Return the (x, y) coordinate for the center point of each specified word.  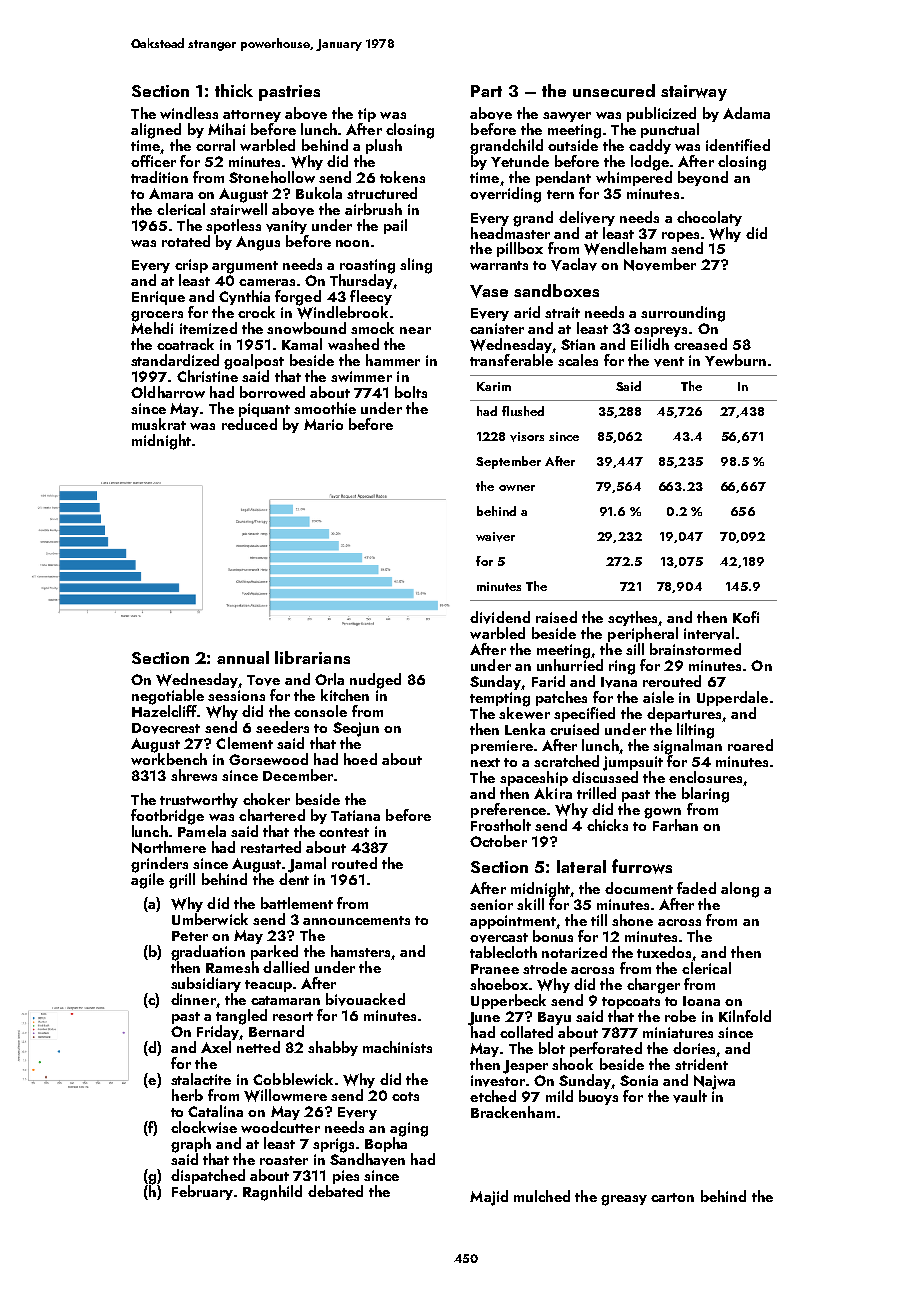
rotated (186, 241)
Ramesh (232, 967)
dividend (500, 617)
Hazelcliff (164, 711)
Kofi (746, 617)
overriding (505, 195)
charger (653, 986)
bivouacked (365, 999)
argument (245, 267)
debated (335, 1191)
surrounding (683, 314)
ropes (680, 237)
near (415, 330)
